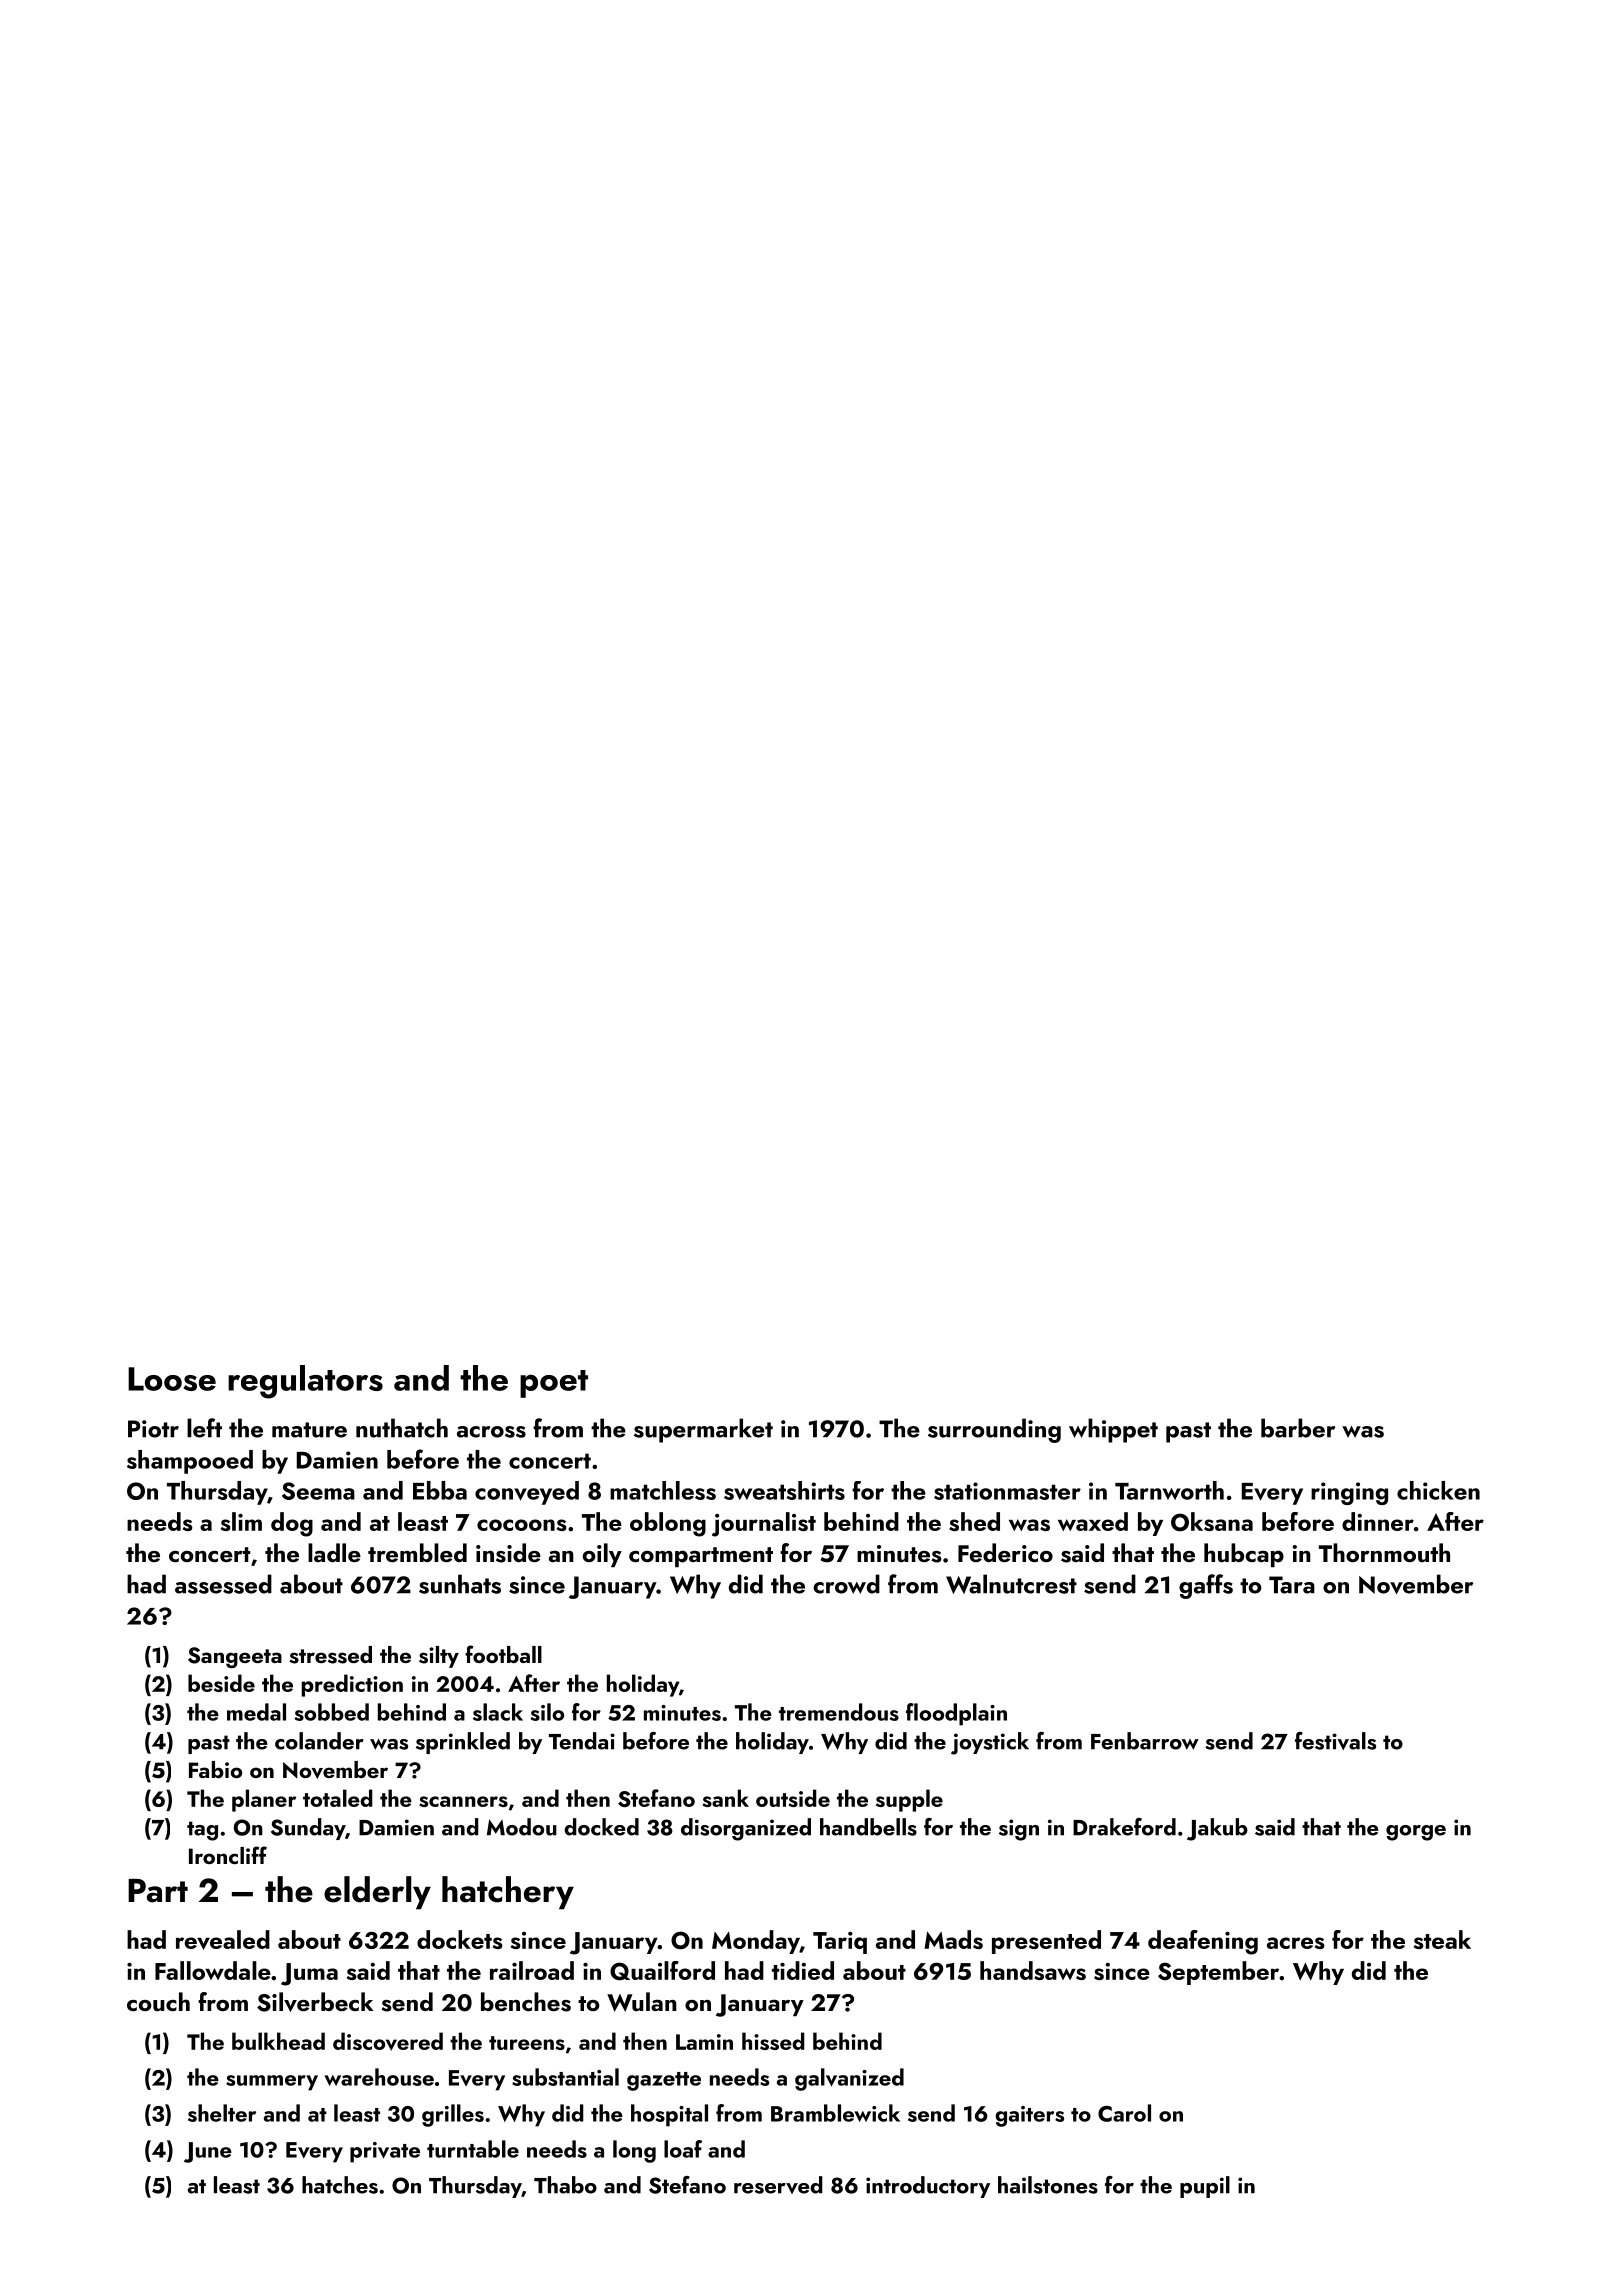 The width and height of the page is (1620, 2292). I want to click on regulators, so click(305, 1382).
